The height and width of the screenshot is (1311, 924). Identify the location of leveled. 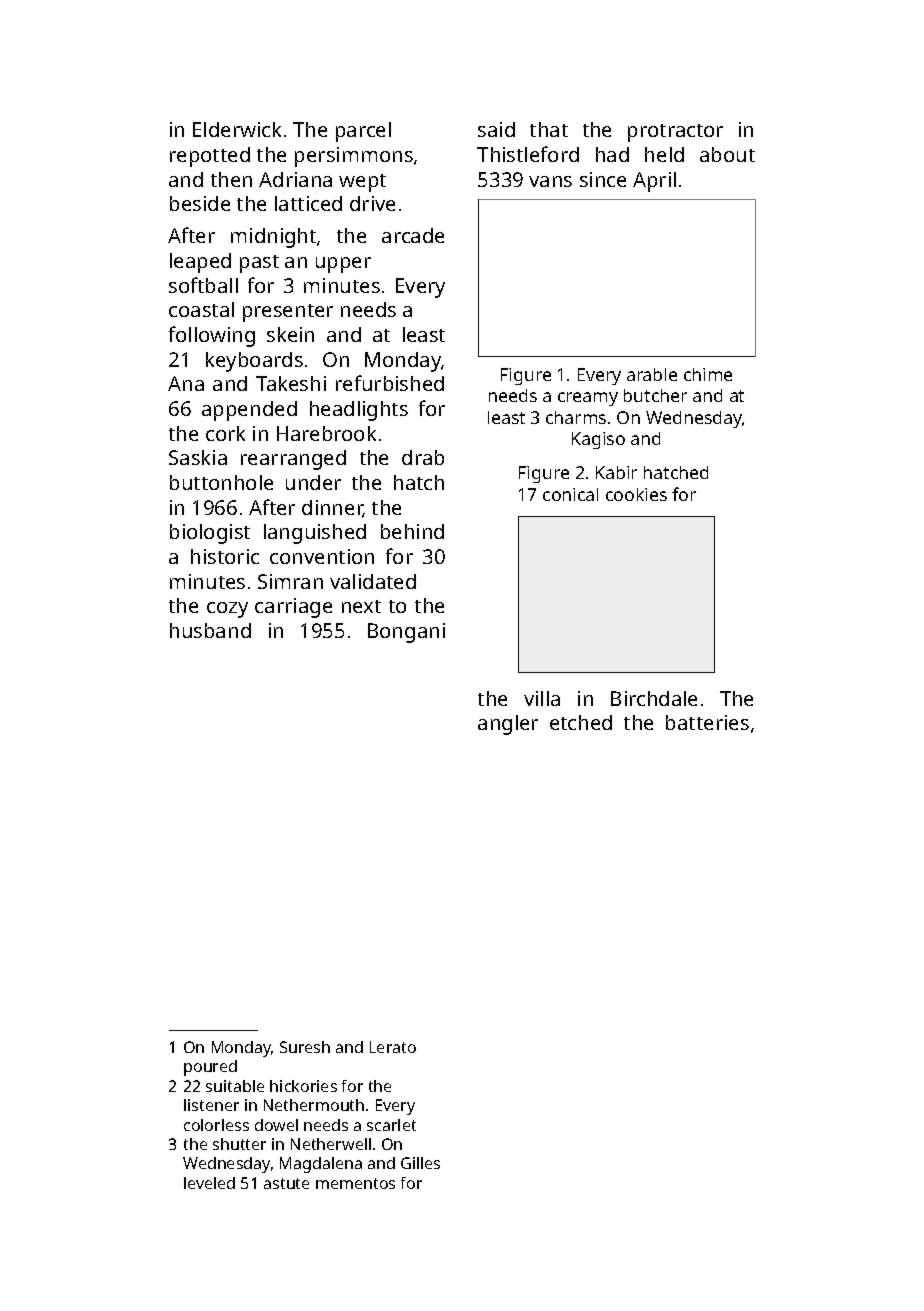
(209, 1183).
